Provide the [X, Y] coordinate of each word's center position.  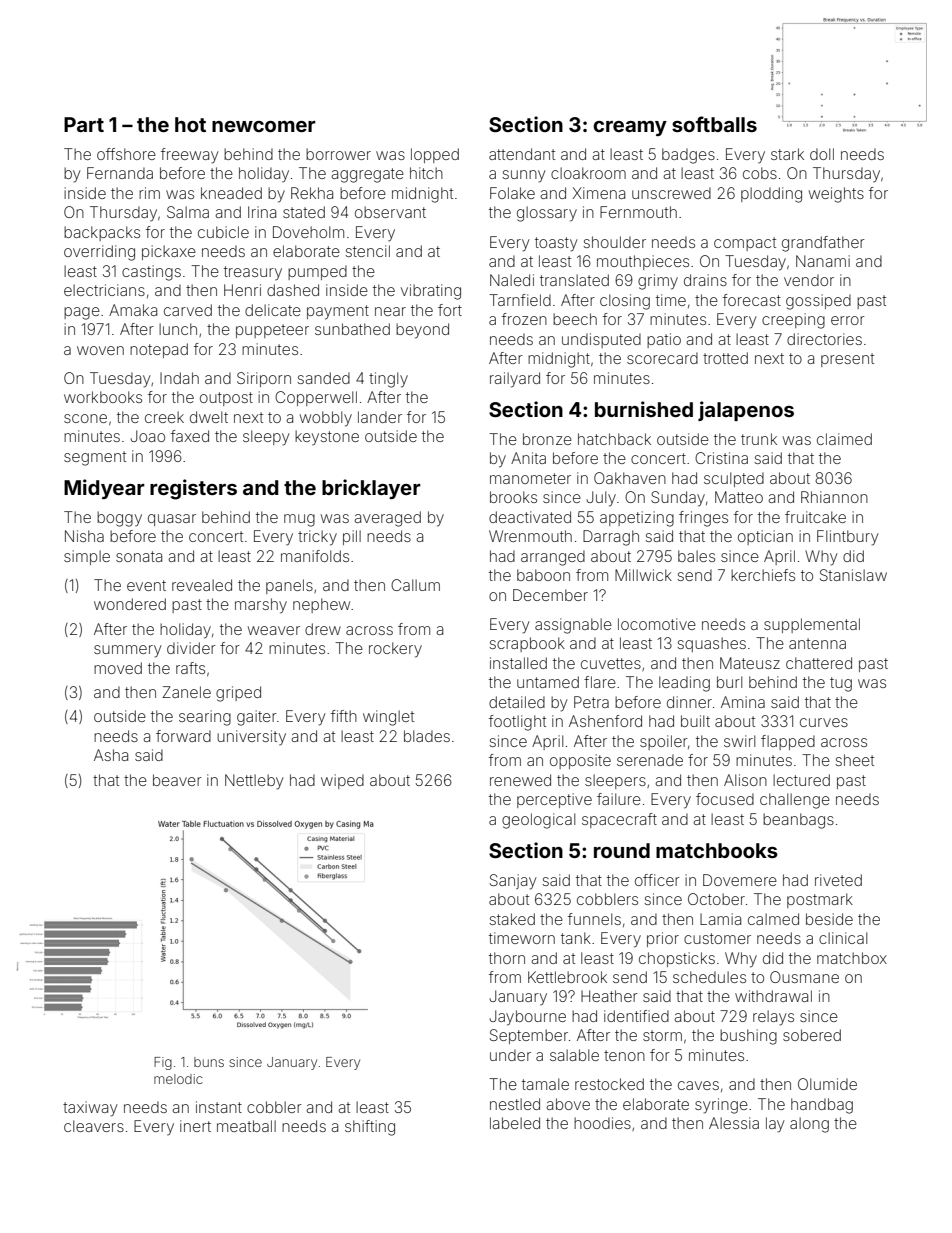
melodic [178, 1079]
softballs [714, 124]
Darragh [611, 538]
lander [380, 417]
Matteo [739, 497]
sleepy [266, 438]
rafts [190, 668]
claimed [844, 439]
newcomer [264, 126]
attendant [522, 154]
